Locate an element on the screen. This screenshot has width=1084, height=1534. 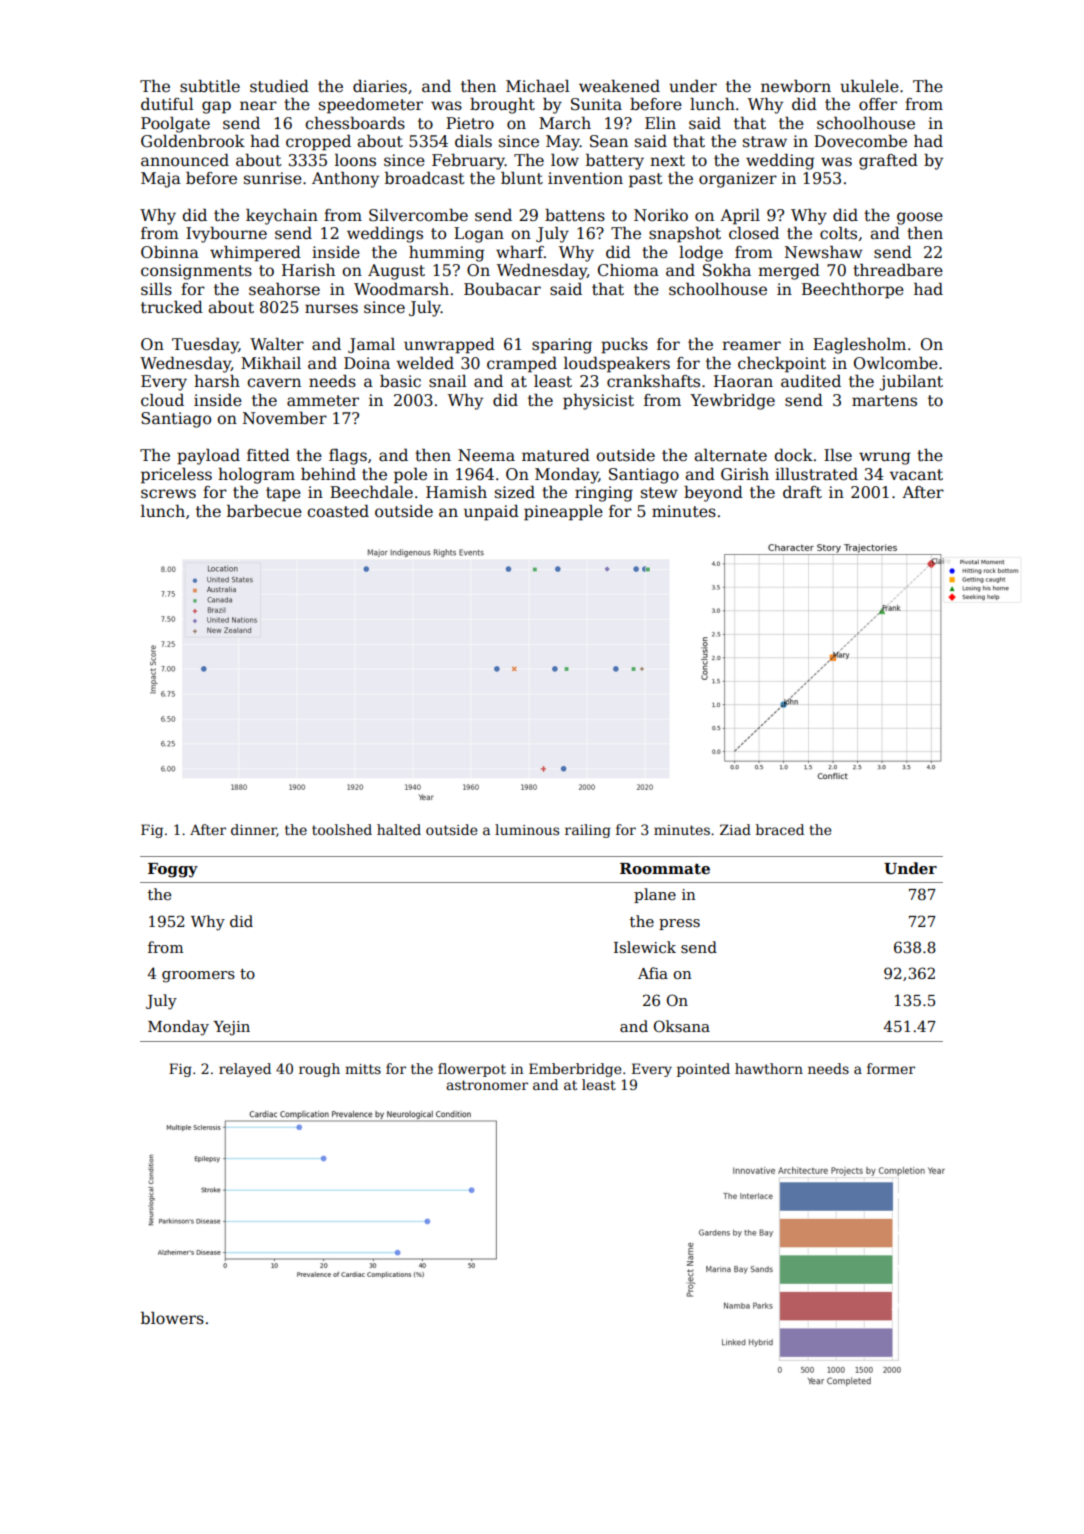
dutiful is located at coordinates (167, 104).
